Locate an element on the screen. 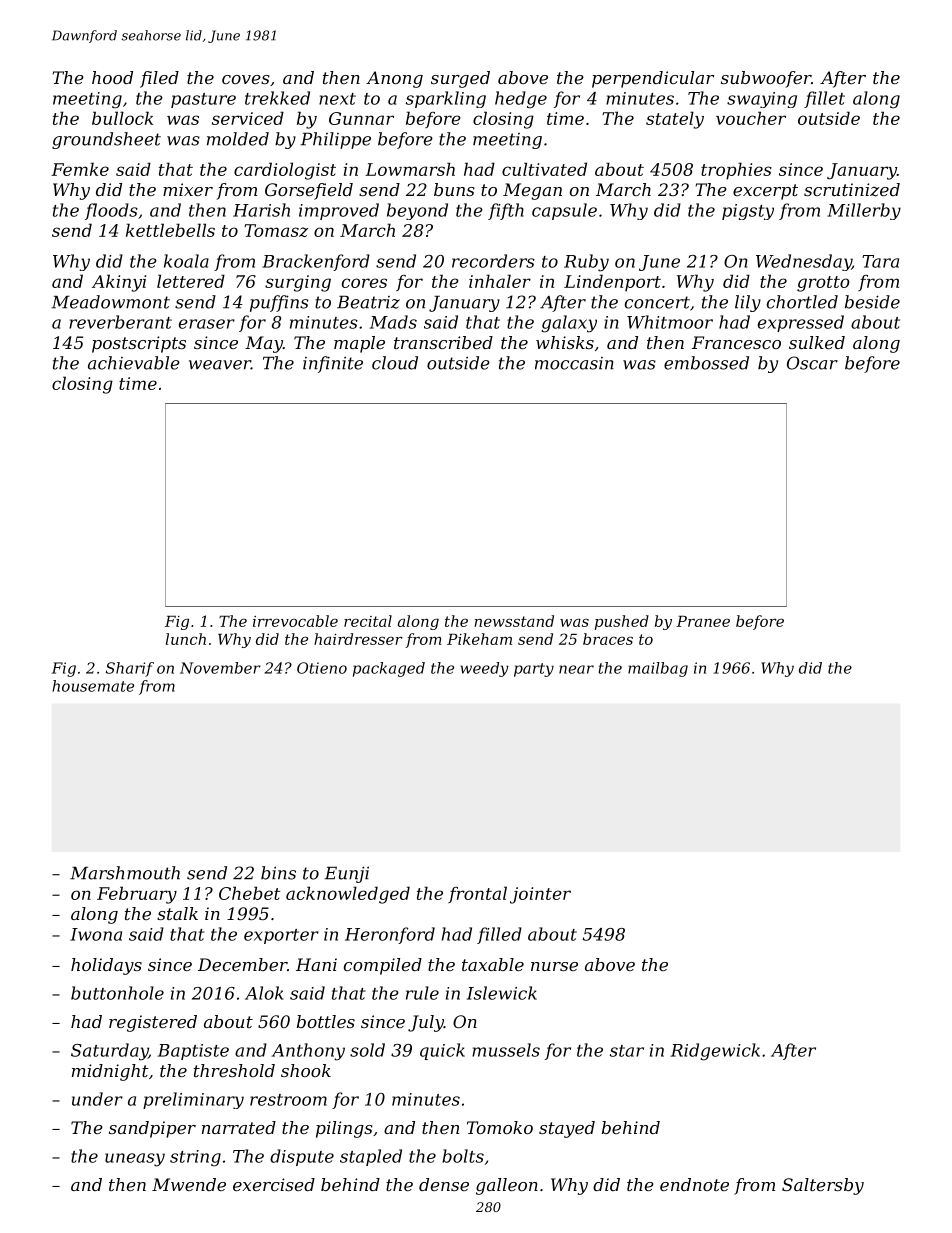  buns is located at coordinates (454, 189).
